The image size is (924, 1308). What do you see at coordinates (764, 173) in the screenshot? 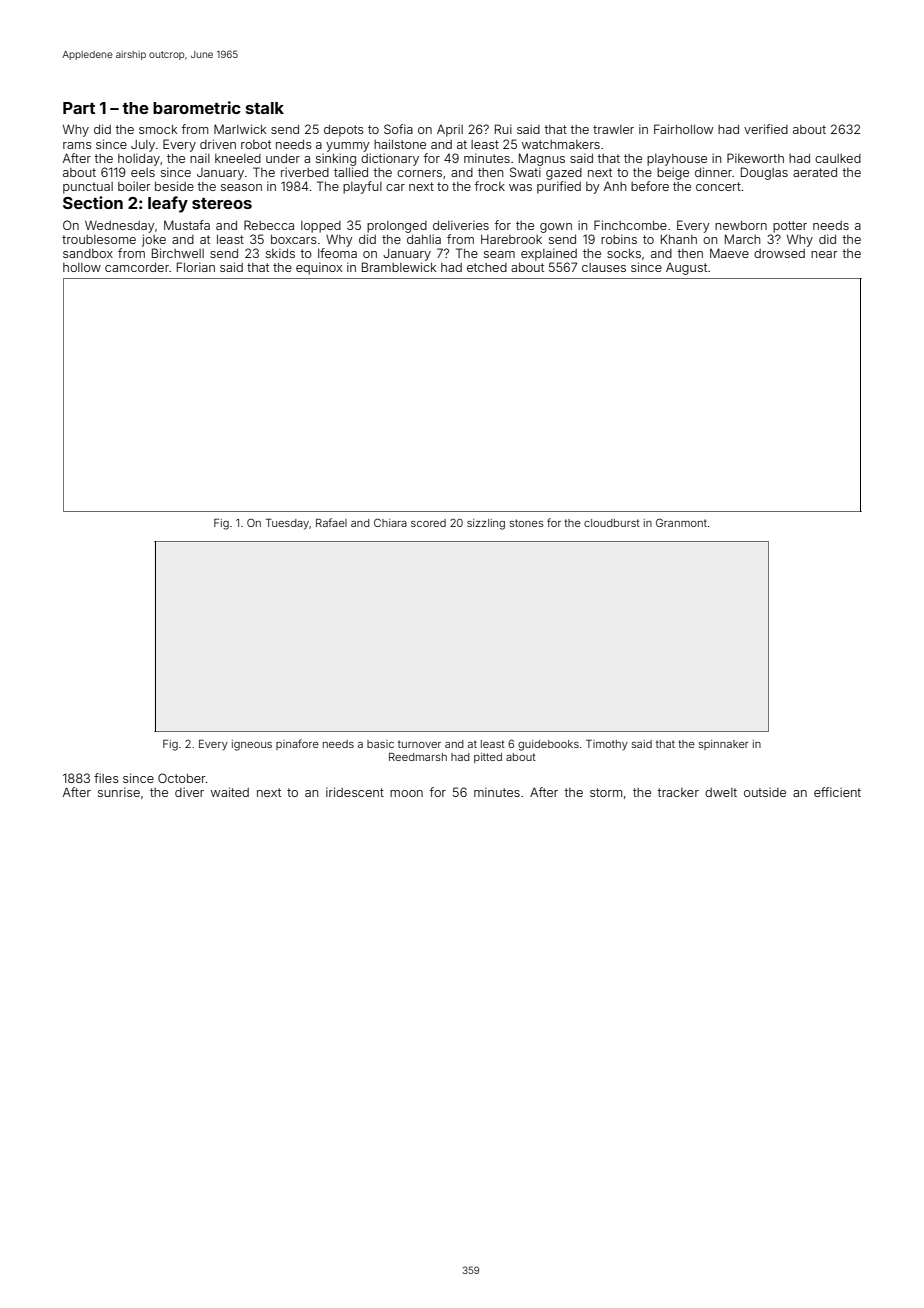
I see `Douglas` at bounding box center [764, 173].
